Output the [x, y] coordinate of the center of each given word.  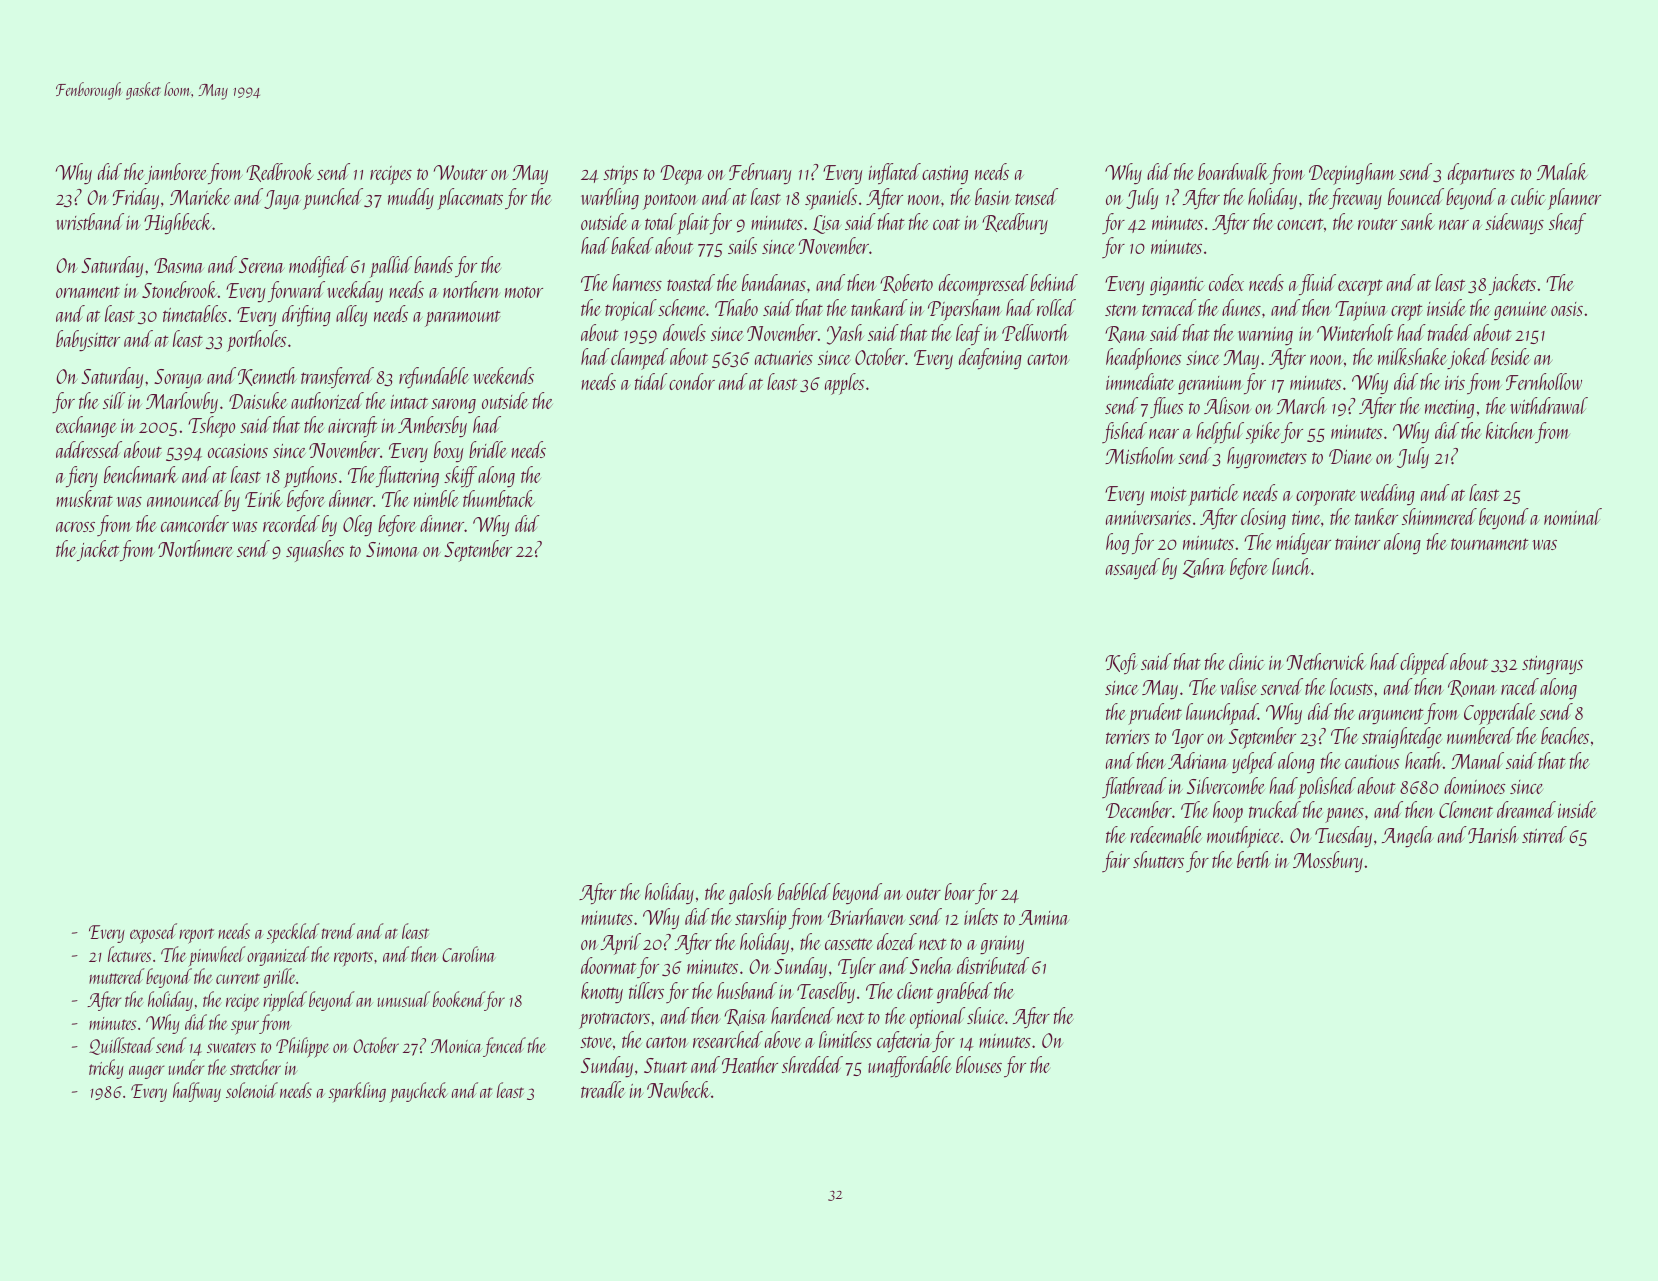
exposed [153, 933]
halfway [197, 1092]
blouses [979, 1064]
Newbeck [678, 1089]
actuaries [784, 358]
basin [993, 196]
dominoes [1474, 785]
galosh [750, 893]
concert [1300, 224]
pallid [391, 267]
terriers [1128, 737]
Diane [1350, 456]
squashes [315, 551]
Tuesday [1343, 836]
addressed [89, 449]
